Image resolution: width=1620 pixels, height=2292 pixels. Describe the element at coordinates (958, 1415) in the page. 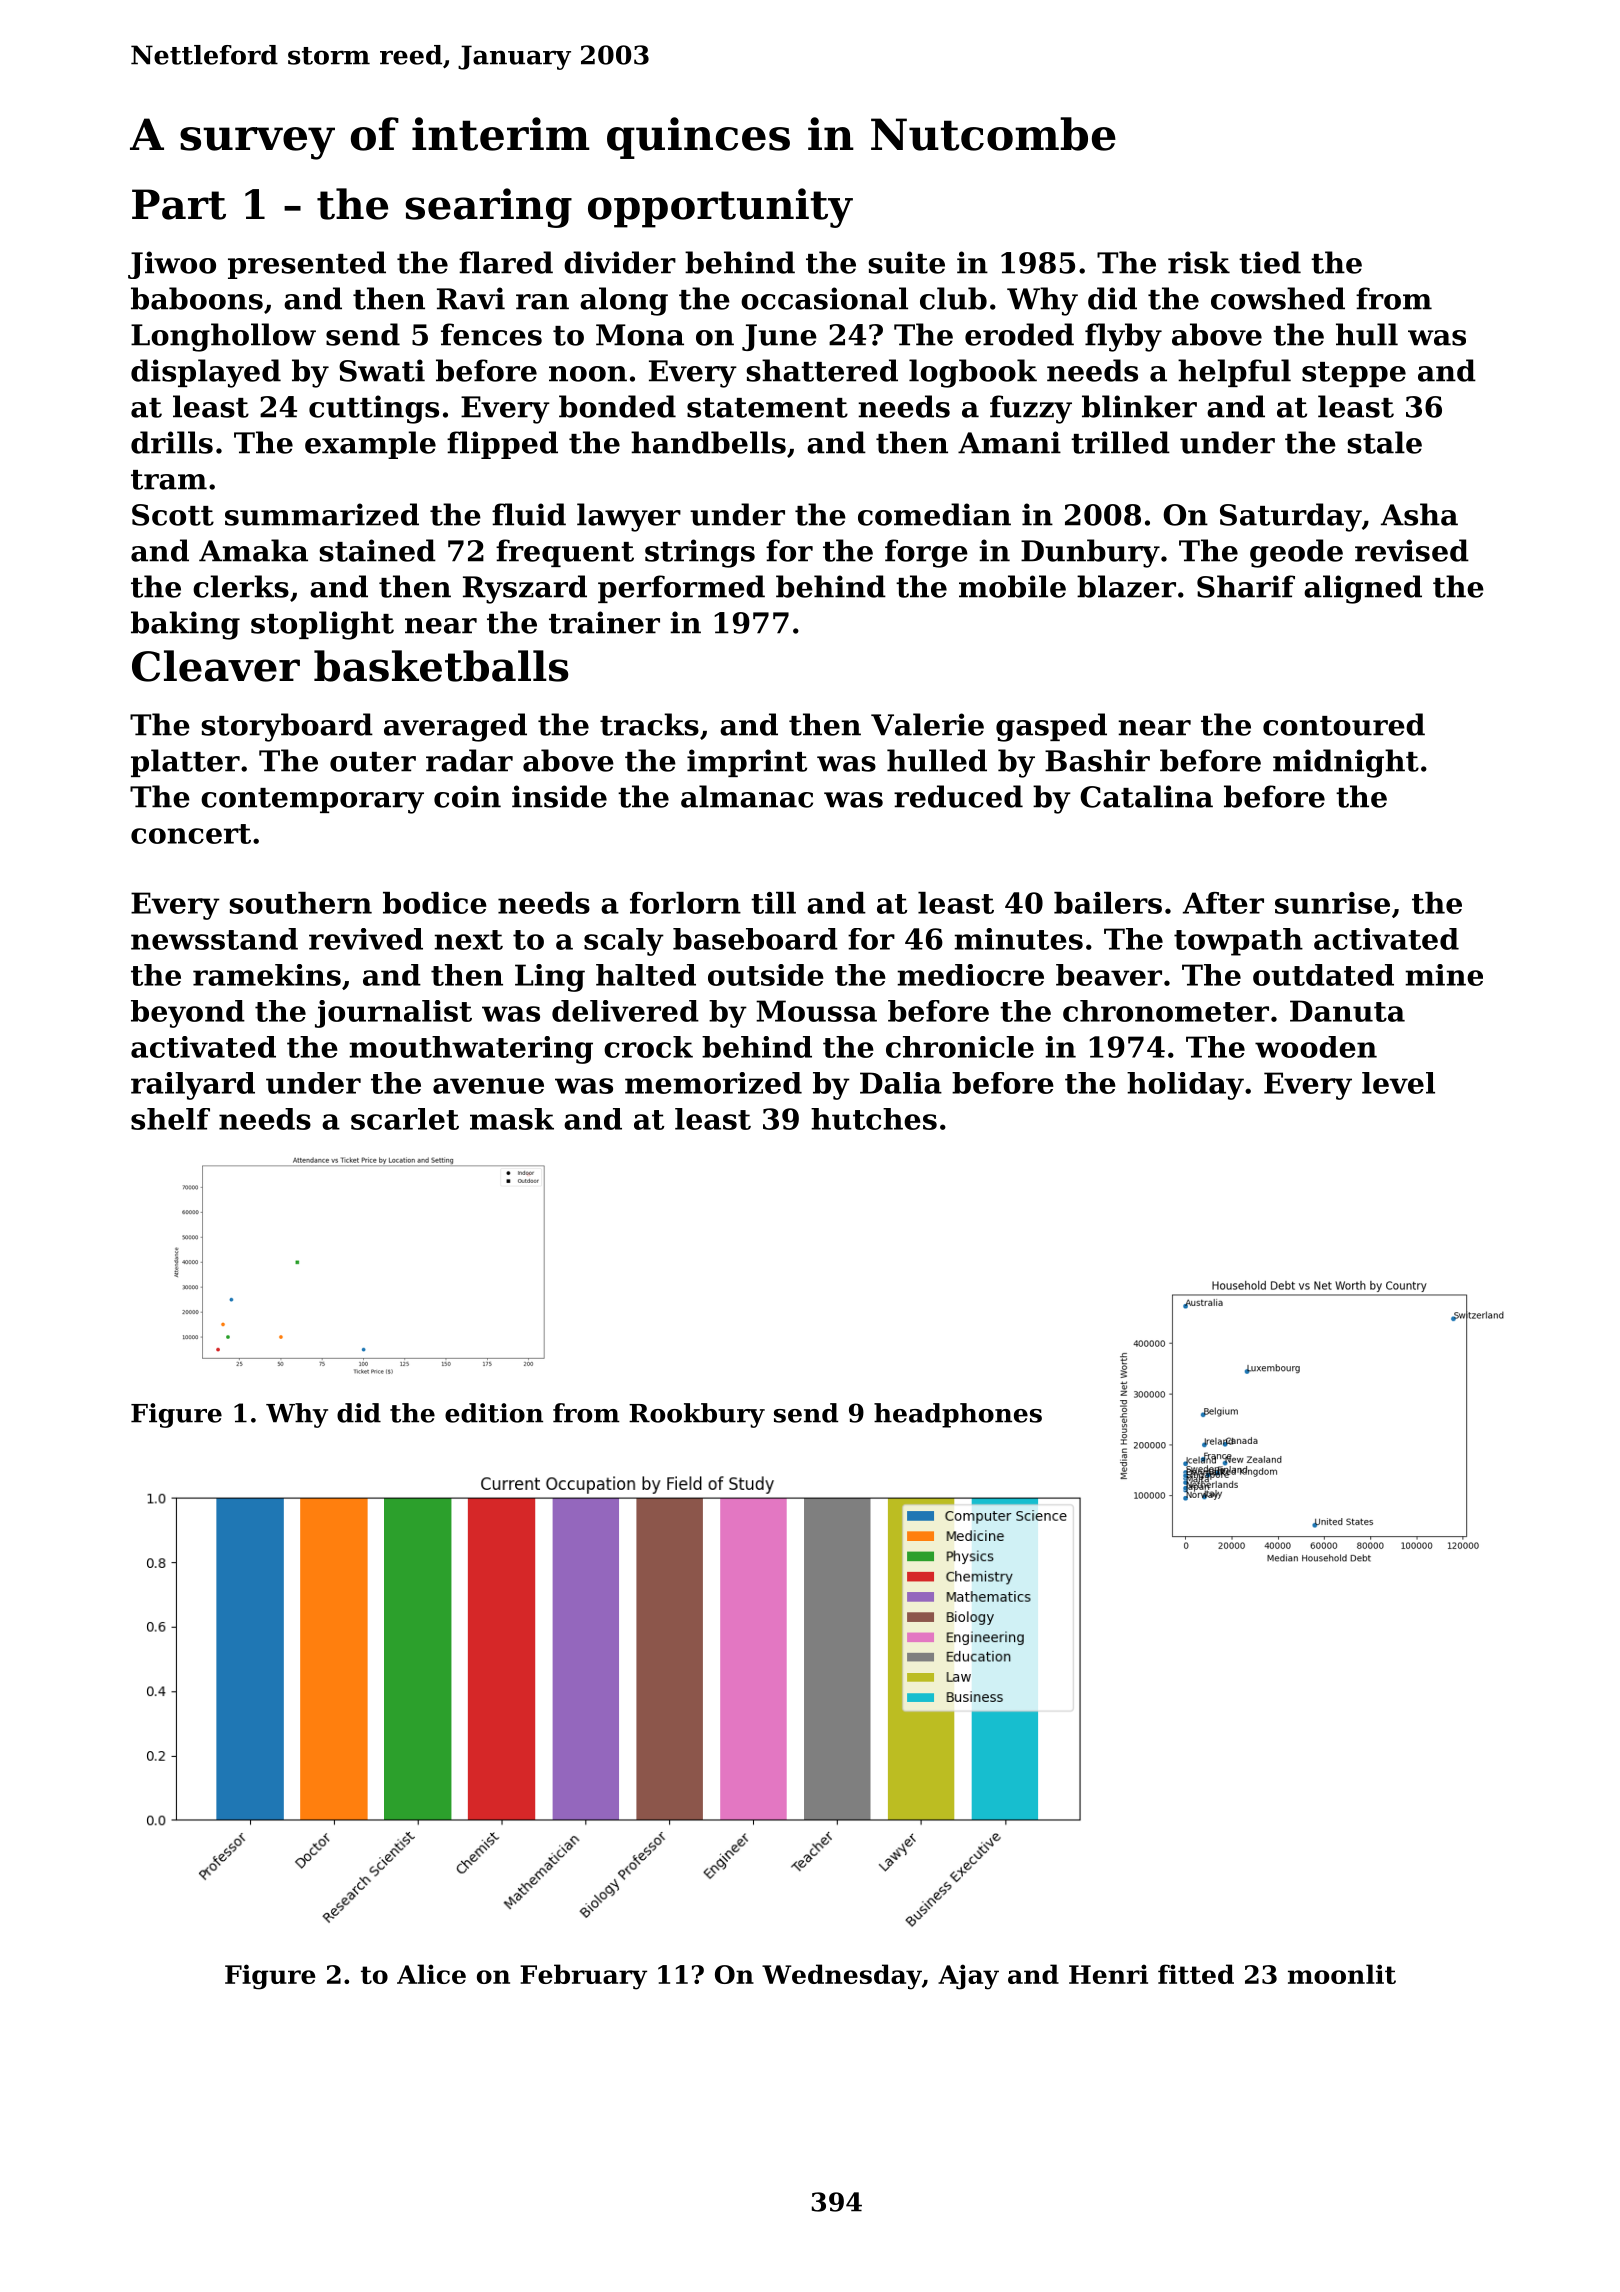

I see `headphones` at that location.
